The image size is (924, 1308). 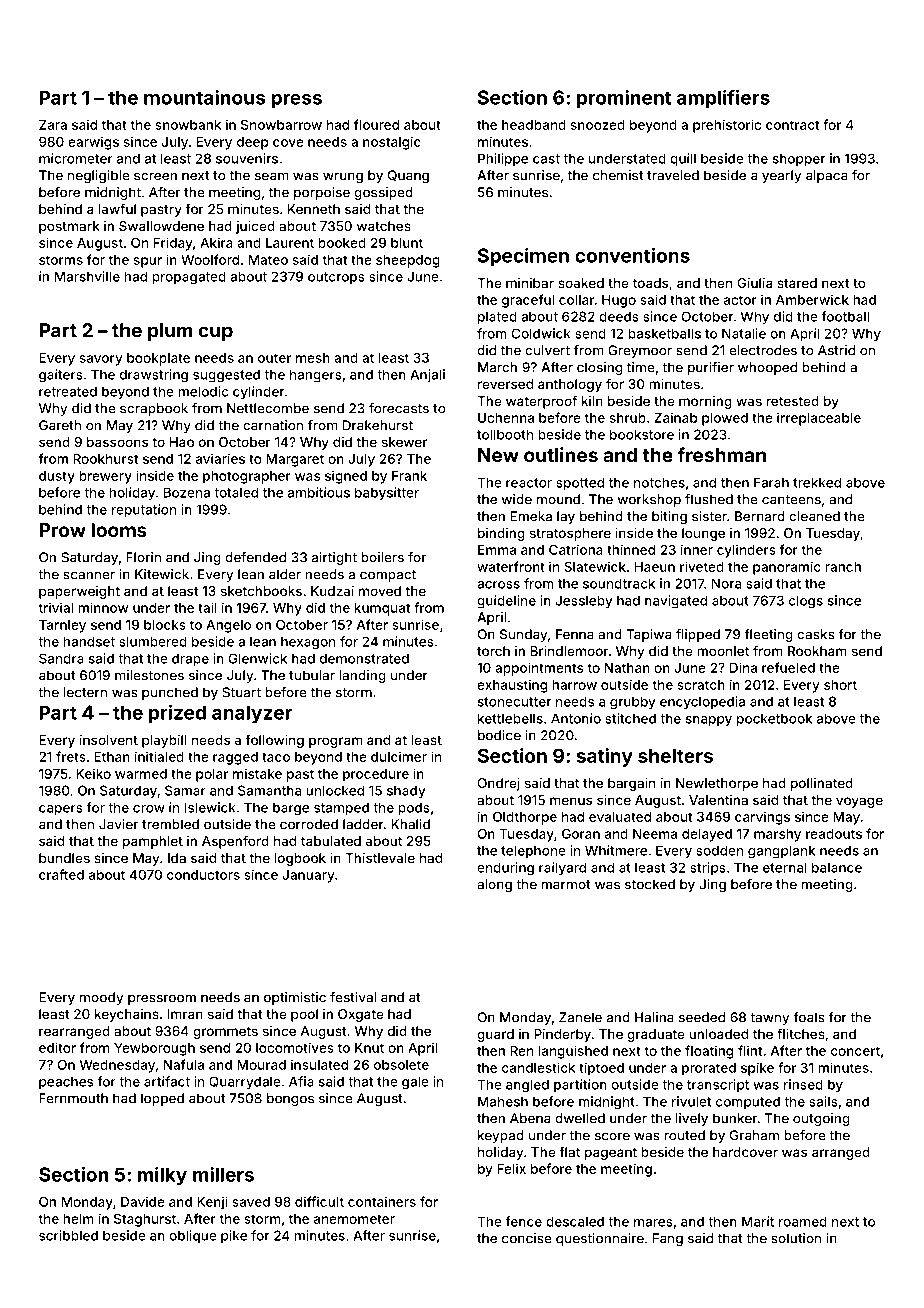 I want to click on Zara, so click(x=53, y=125).
